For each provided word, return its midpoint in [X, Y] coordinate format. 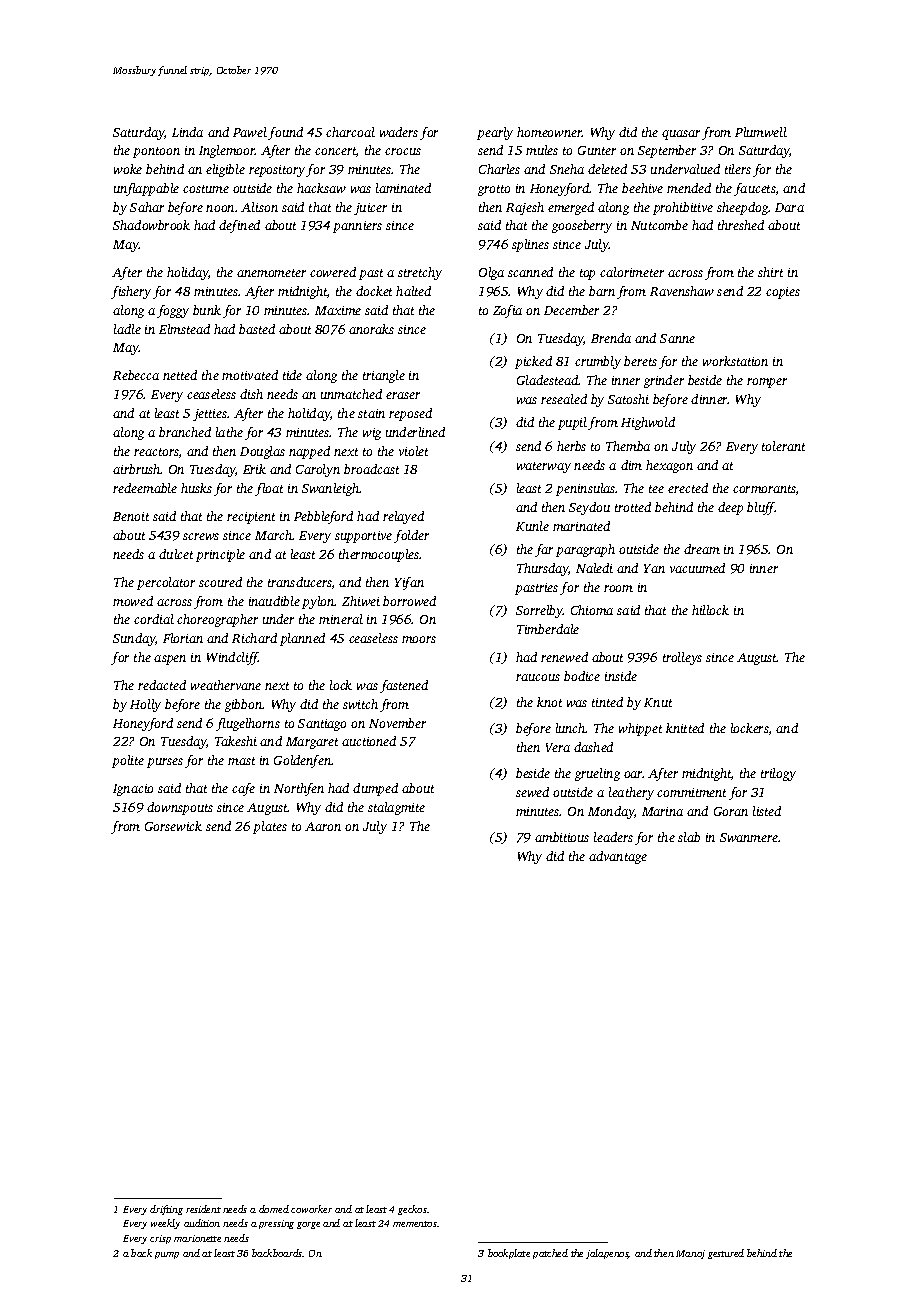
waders [399, 132]
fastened [404, 686]
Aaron [323, 826]
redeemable [145, 488]
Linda [187, 132]
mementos [415, 1224]
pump [167, 1255]
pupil [572, 423]
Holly [145, 705]
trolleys [682, 658]
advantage [618, 857]
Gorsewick [173, 826]
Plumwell [761, 132]
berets [640, 361]
